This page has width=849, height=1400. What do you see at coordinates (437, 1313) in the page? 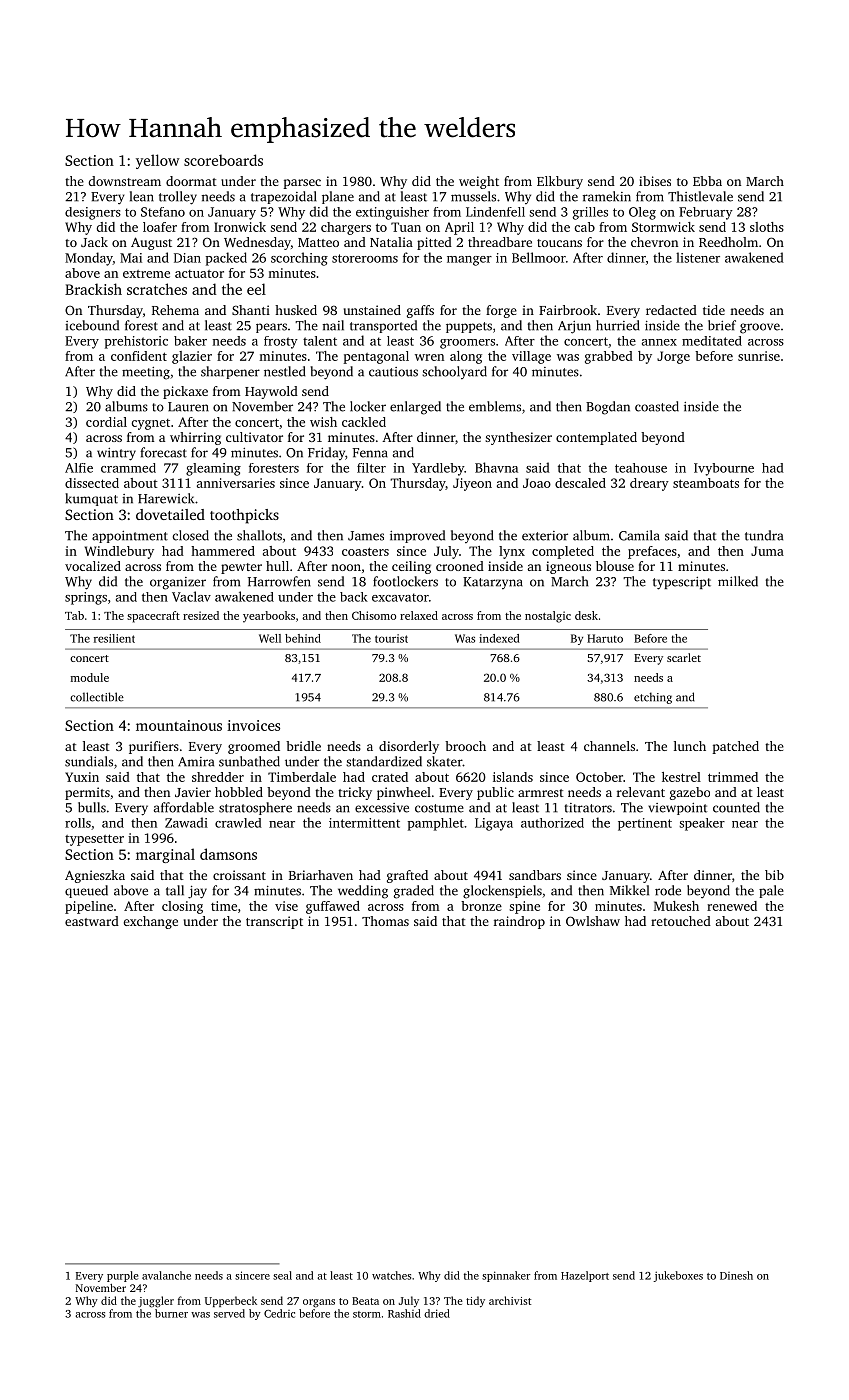
I see `dried` at bounding box center [437, 1313].
